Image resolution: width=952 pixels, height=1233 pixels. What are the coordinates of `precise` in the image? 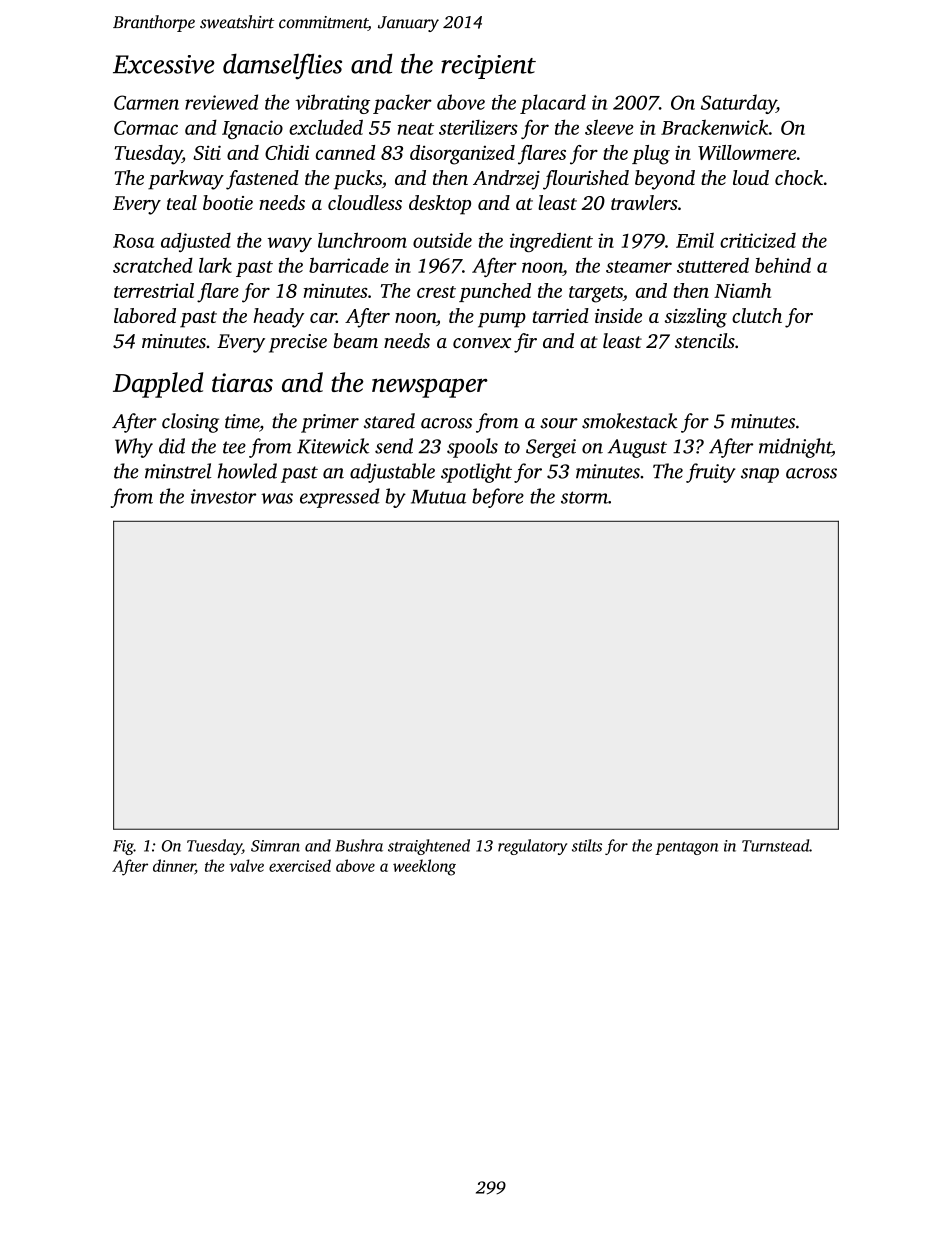 It's located at (298, 343).
